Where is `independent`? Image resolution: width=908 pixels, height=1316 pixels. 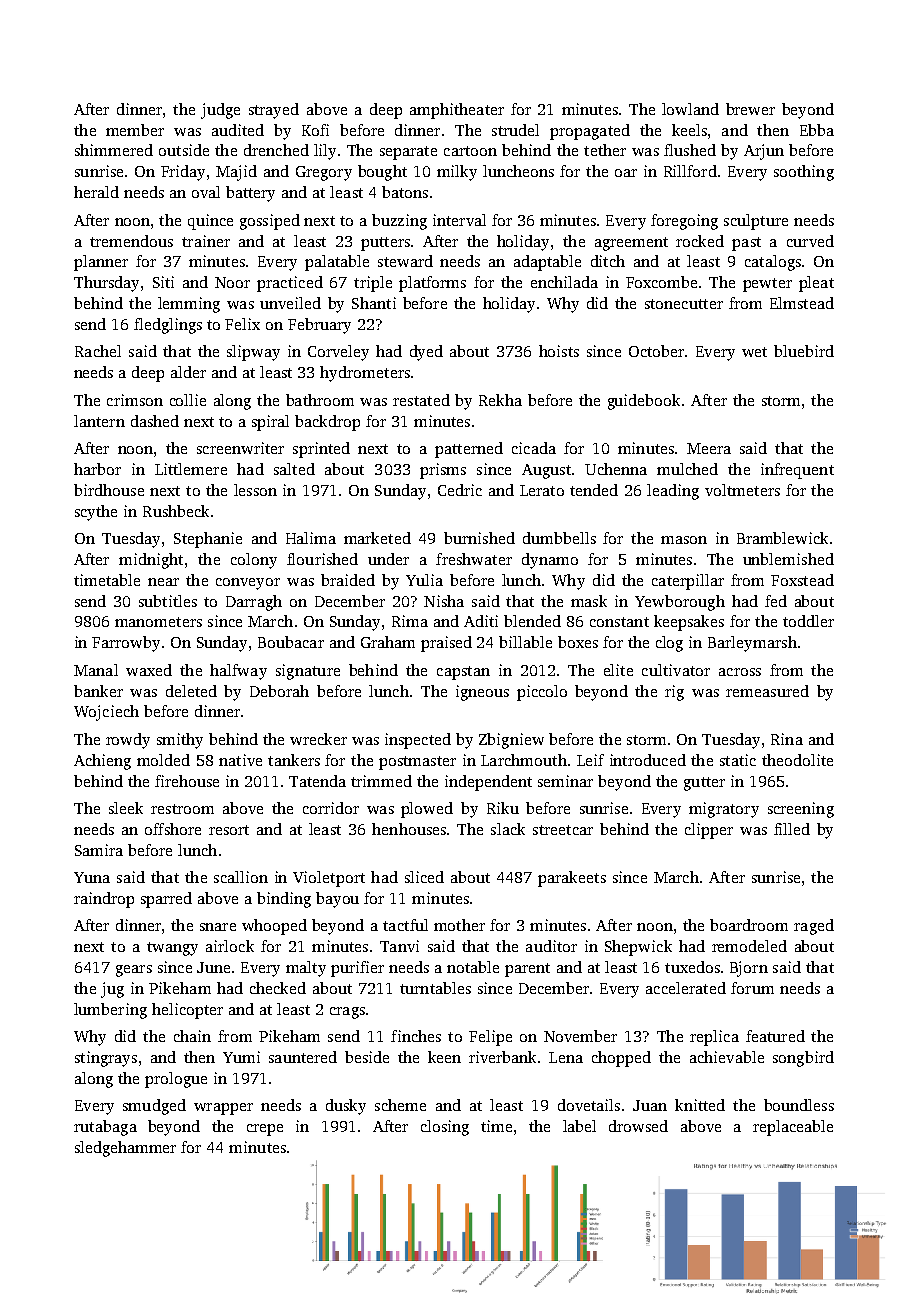
independent is located at coordinates (488, 783).
